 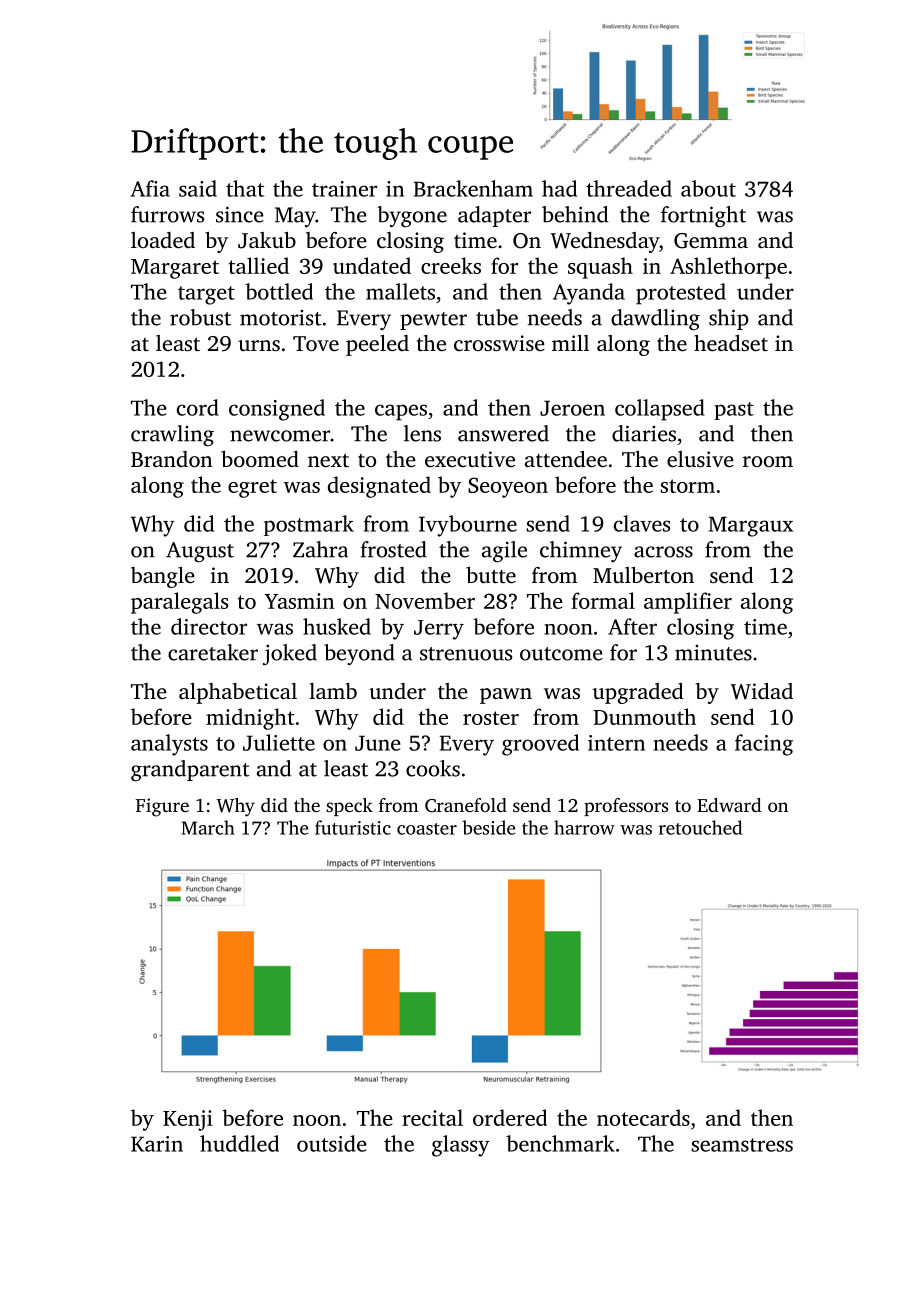 I want to click on lamb, so click(x=333, y=691).
